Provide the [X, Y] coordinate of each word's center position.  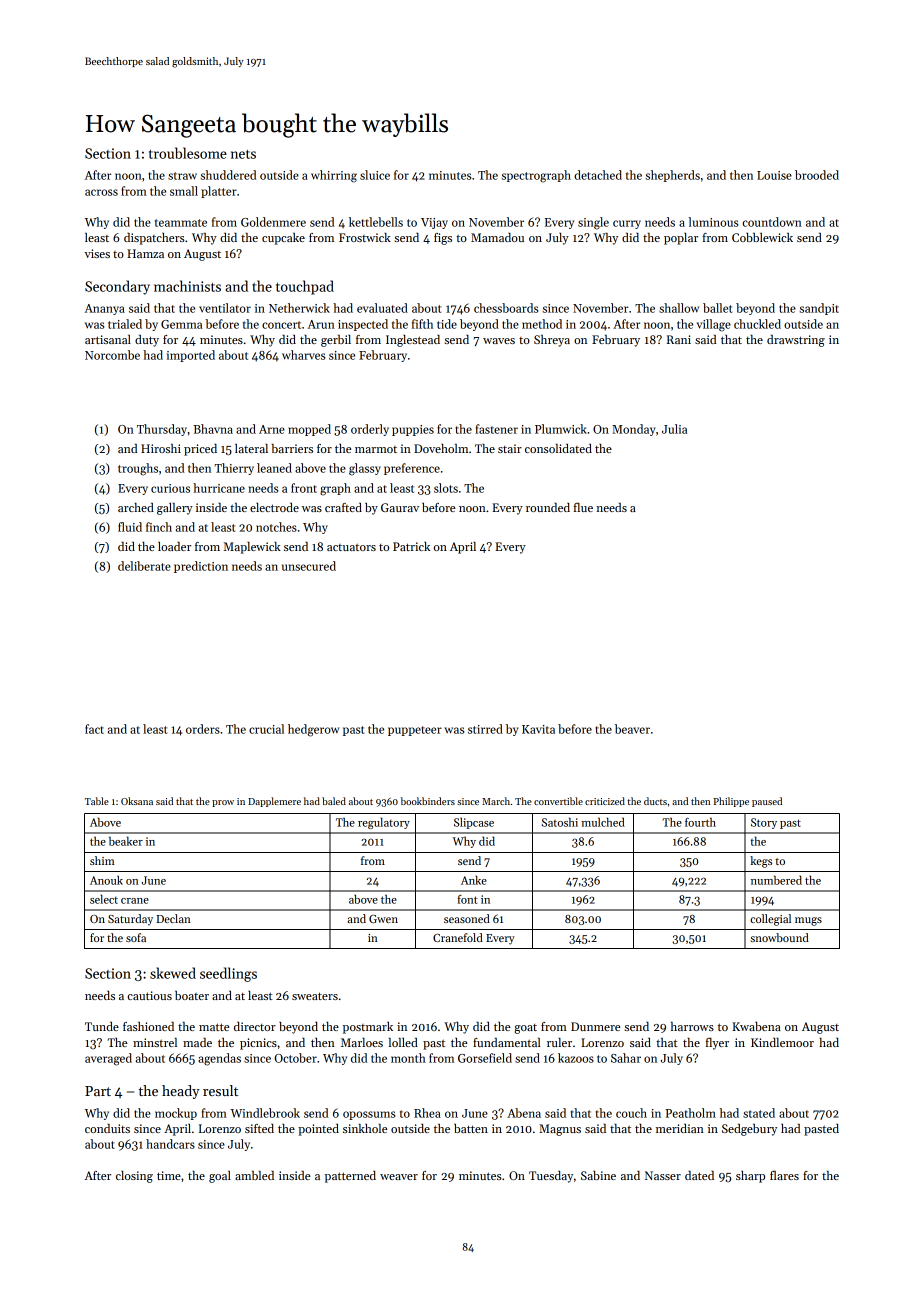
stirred [485, 729]
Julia [674, 429]
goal [220, 1177]
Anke [474, 880]
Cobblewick [762, 237]
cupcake [283, 239]
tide [447, 324]
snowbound [779, 937]
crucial [266, 729]
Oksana [137, 801]
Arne [272, 429]
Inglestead [413, 341]
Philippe [731, 802]
